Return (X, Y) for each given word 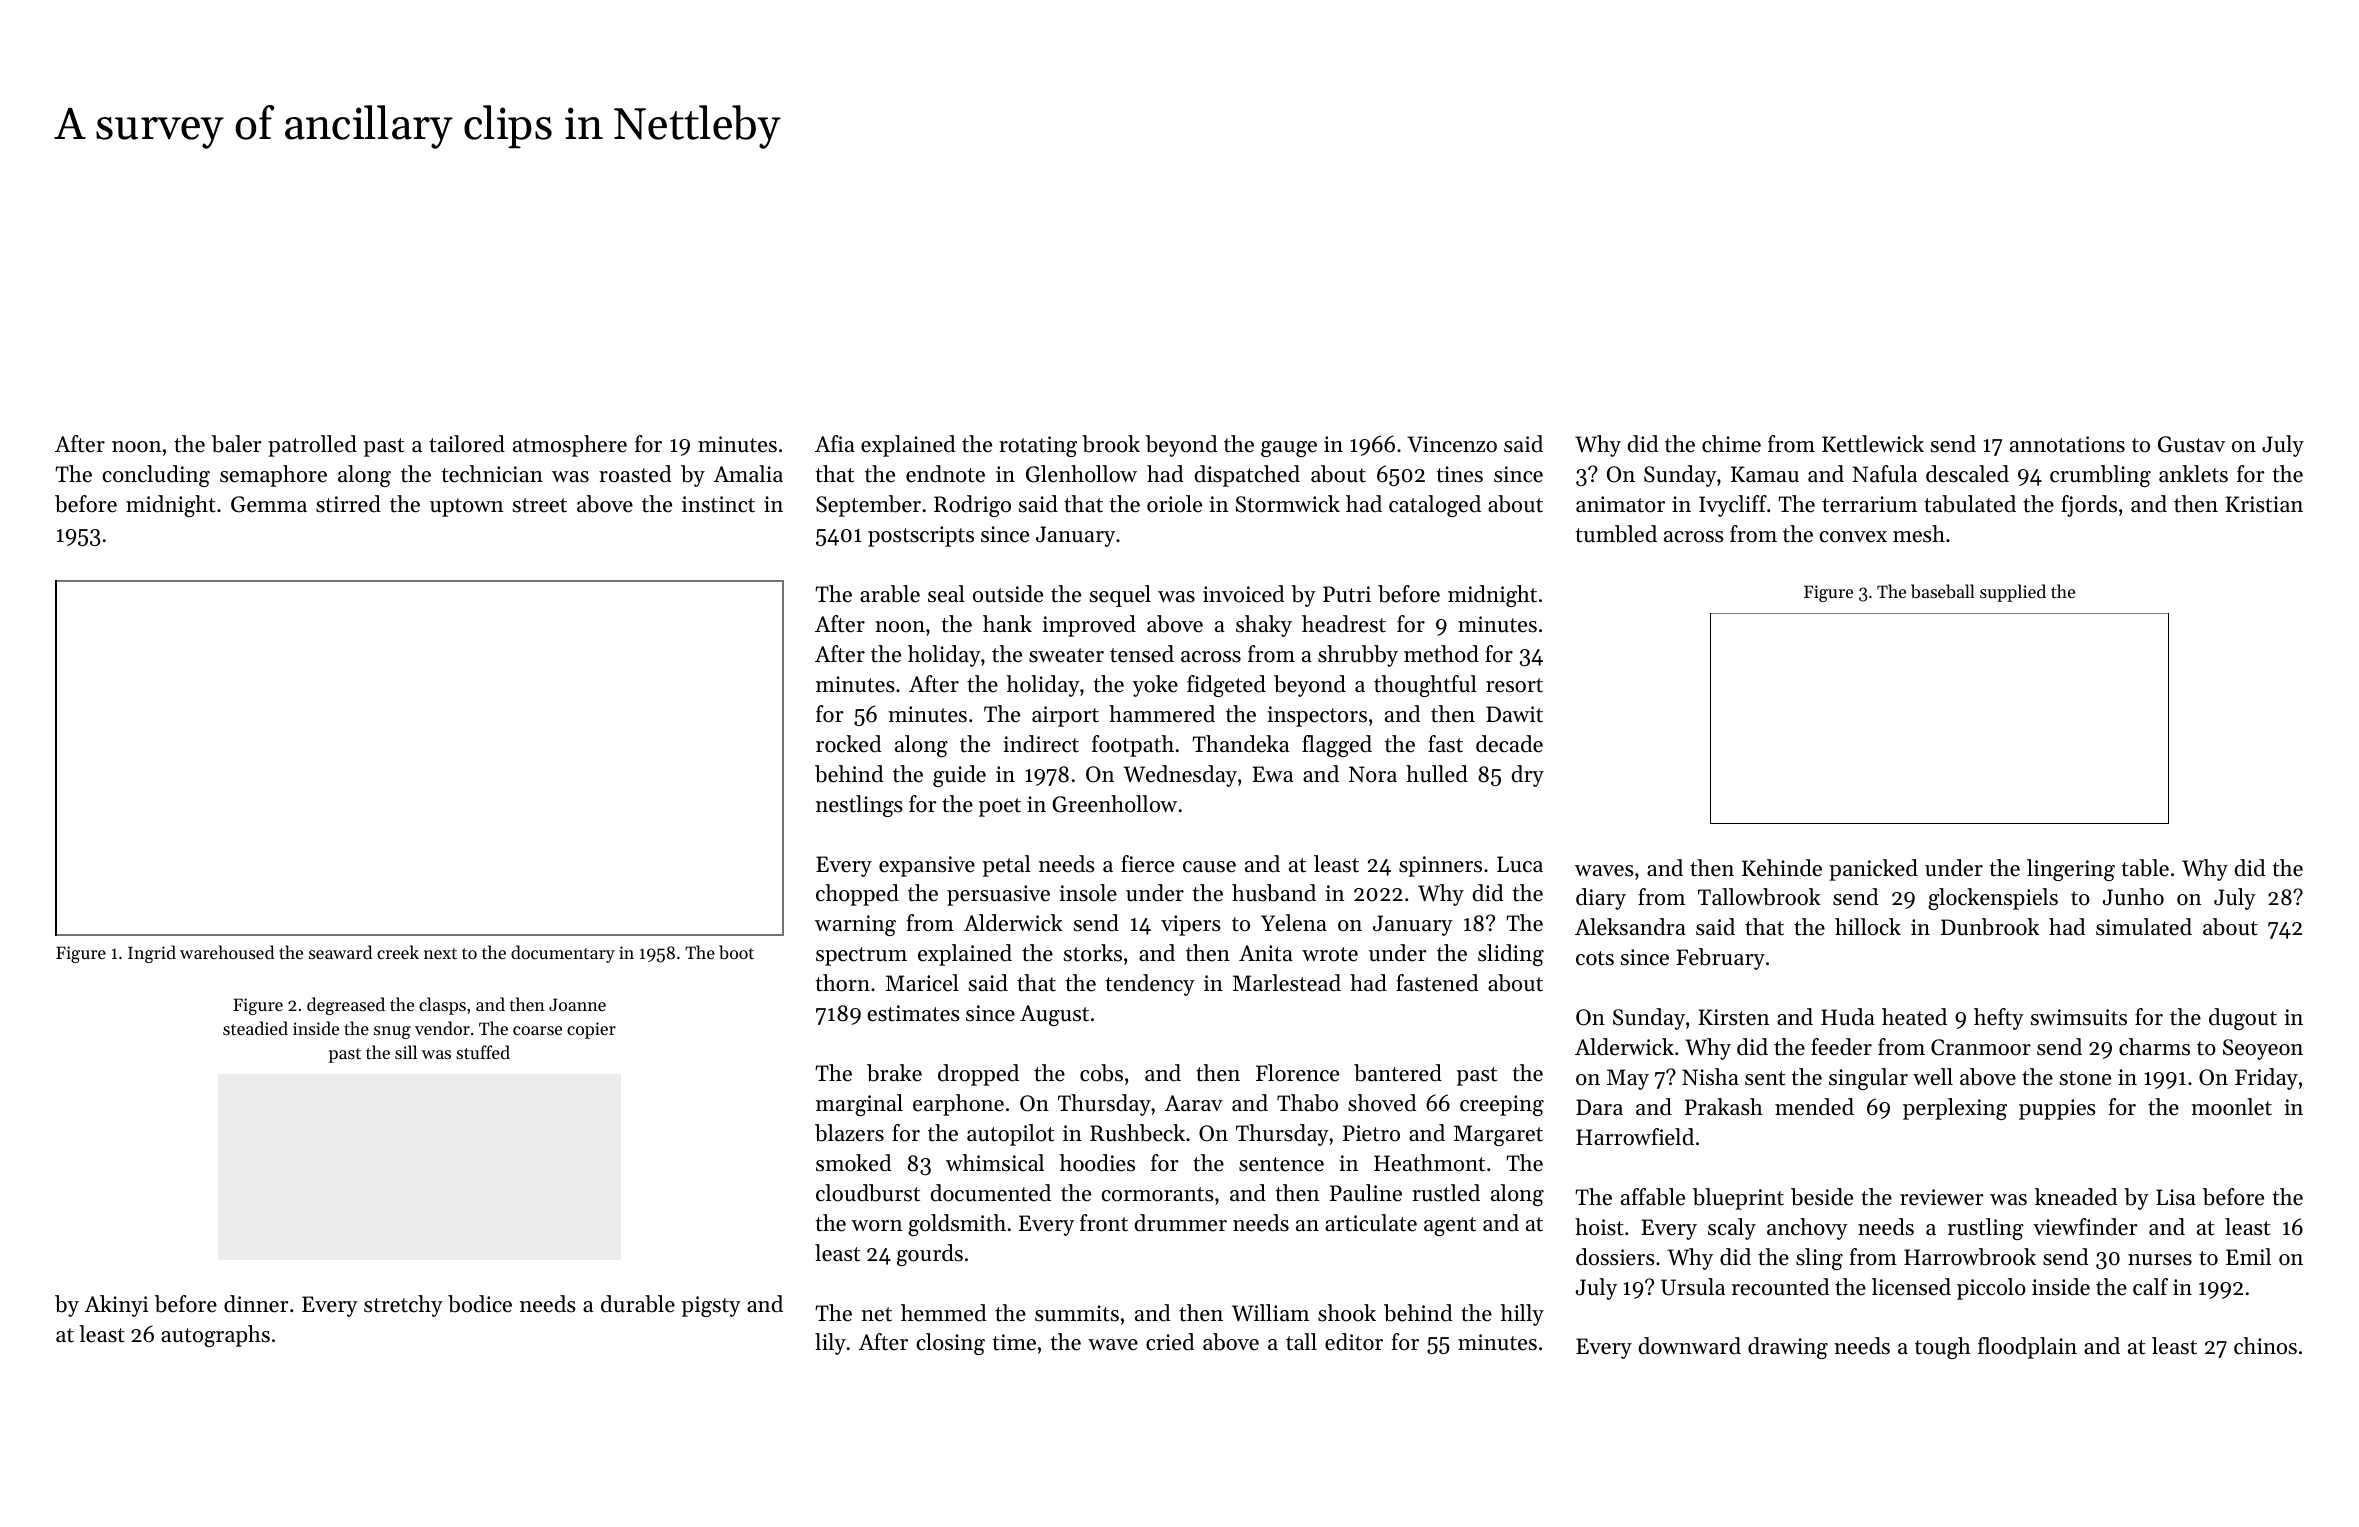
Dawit (1514, 714)
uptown (466, 507)
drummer (1181, 1223)
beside (1822, 1197)
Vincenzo (1452, 444)
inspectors (1317, 716)
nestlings (859, 806)
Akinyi (116, 1306)
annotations (2067, 444)
